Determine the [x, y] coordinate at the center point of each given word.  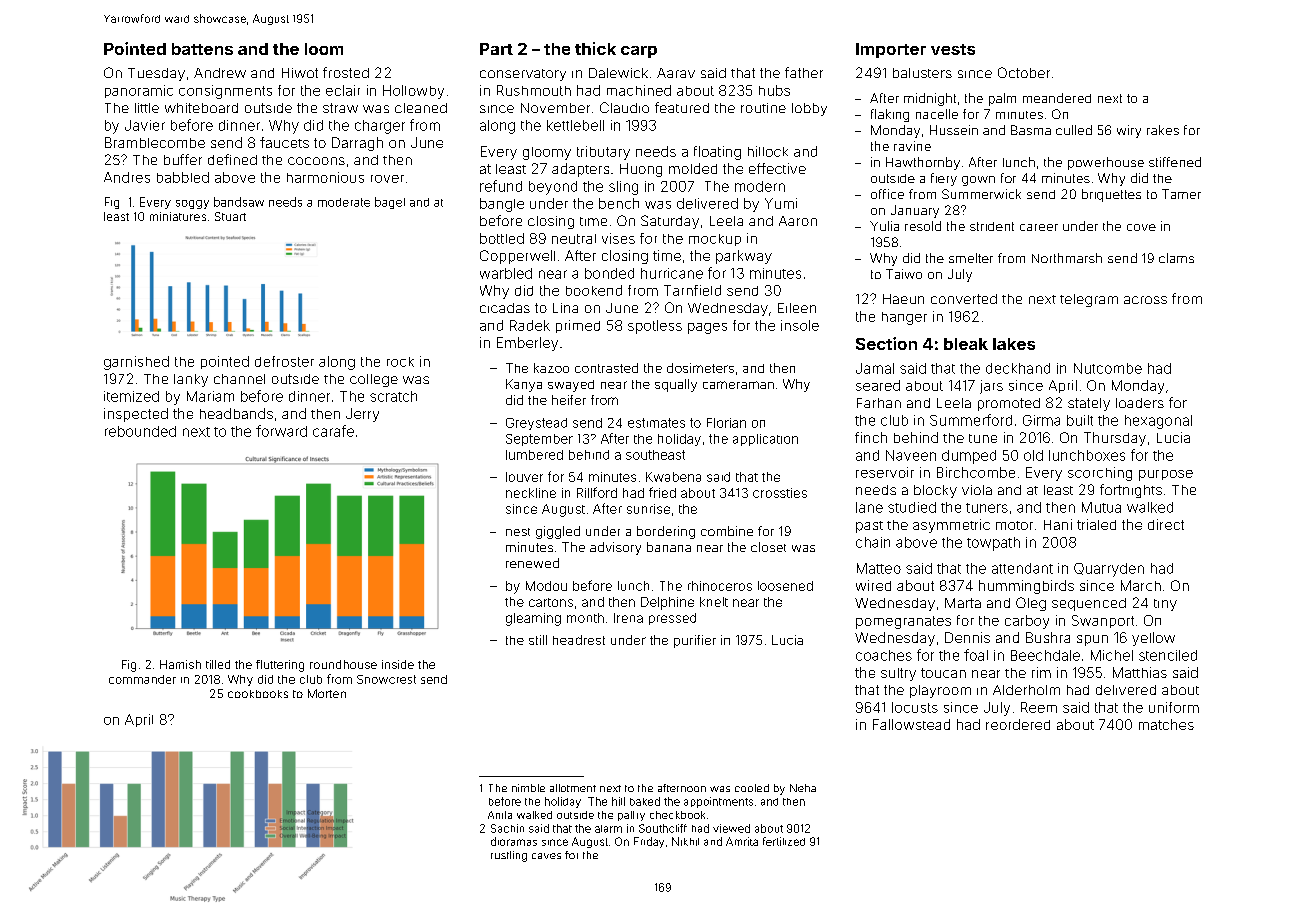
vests [953, 49]
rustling [509, 856]
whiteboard [201, 108]
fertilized [784, 841]
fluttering [280, 666]
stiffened [1175, 162]
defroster [284, 361]
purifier [695, 641]
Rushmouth [534, 90]
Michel [1112, 655]
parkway [744, 257]
